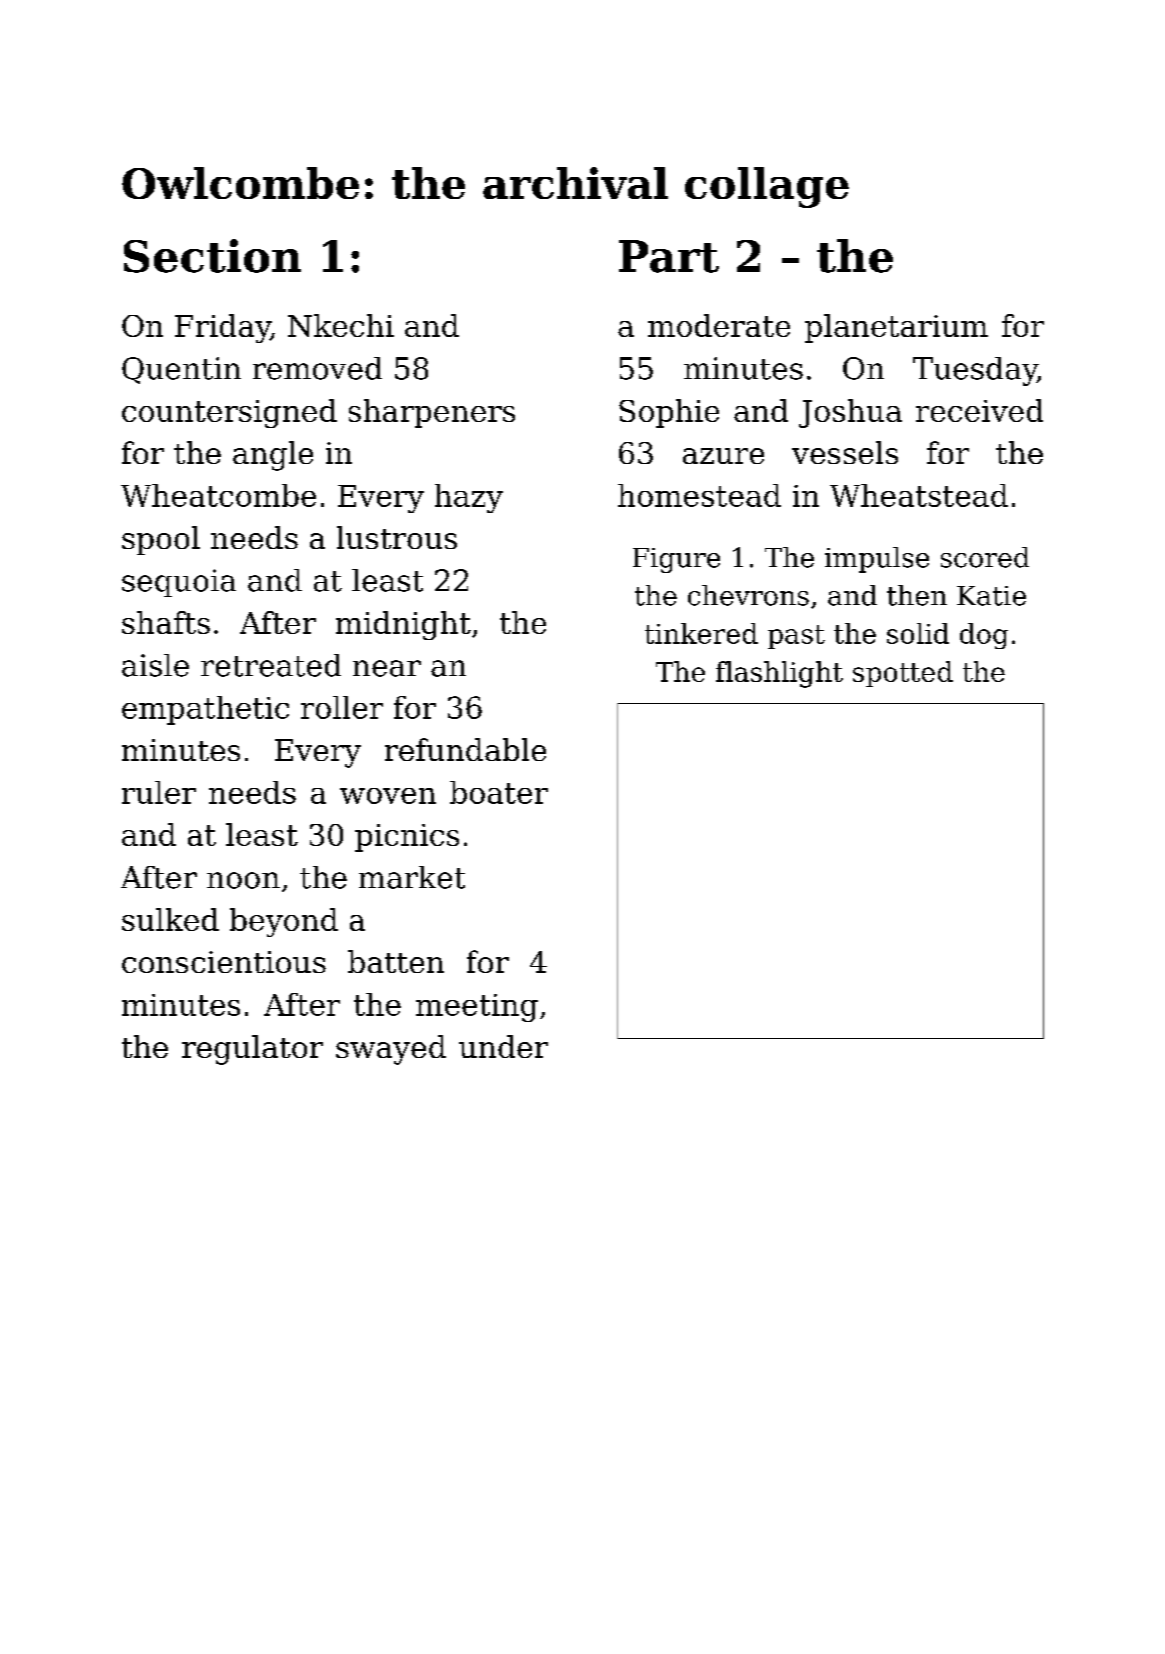 Image resolution: width=1165 pixels, height=1654 pixels. Describe the element at coordinates (223, 328) in the page. I see `Friday` at that location.
